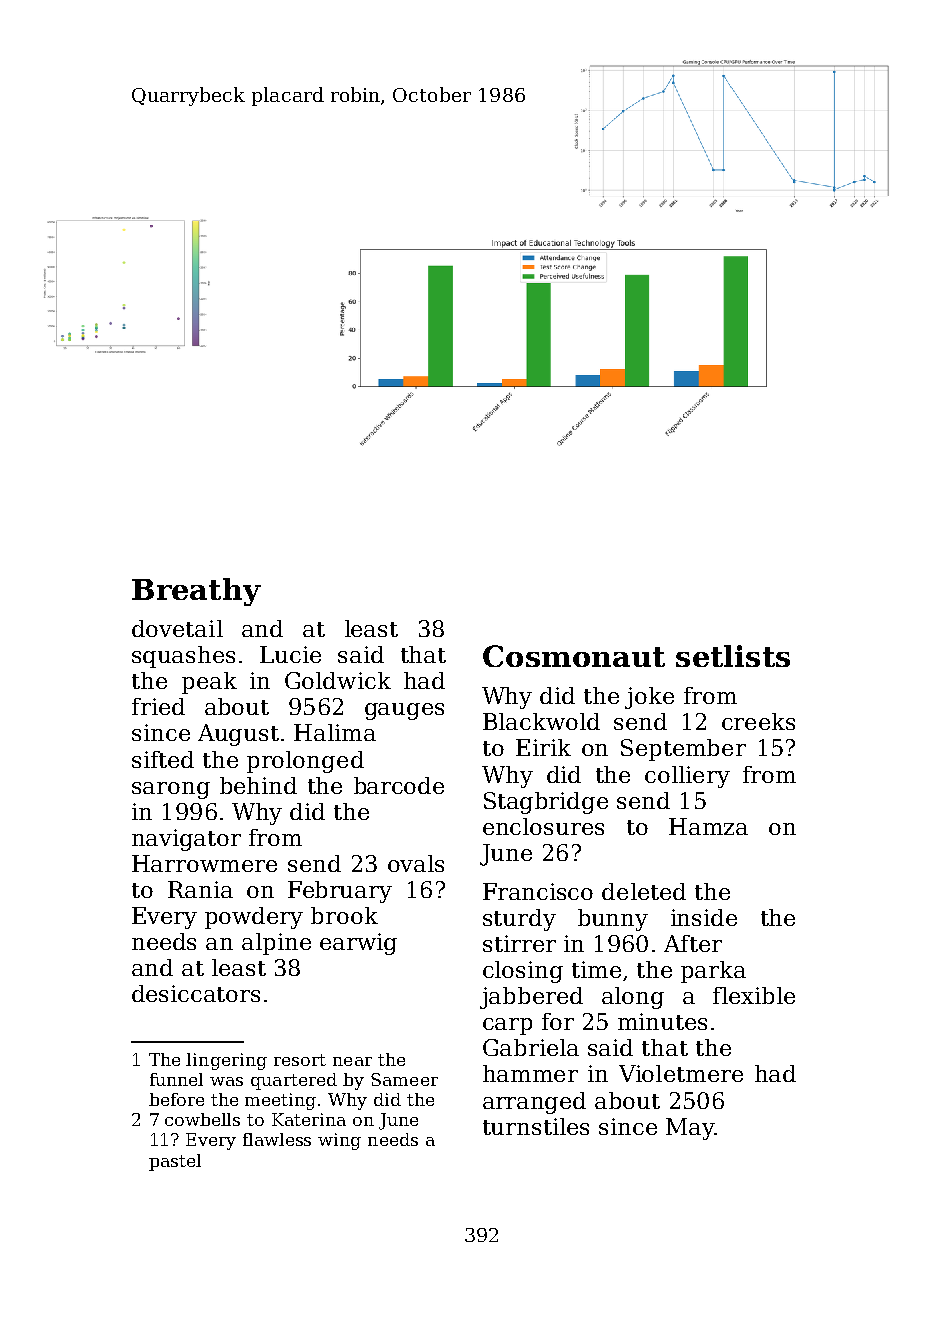 The height and width of the document is (1317, 928). What do you see at coordinates (305, 762) in the document?
I see `prolonged` at bounding box center [305, 762].
